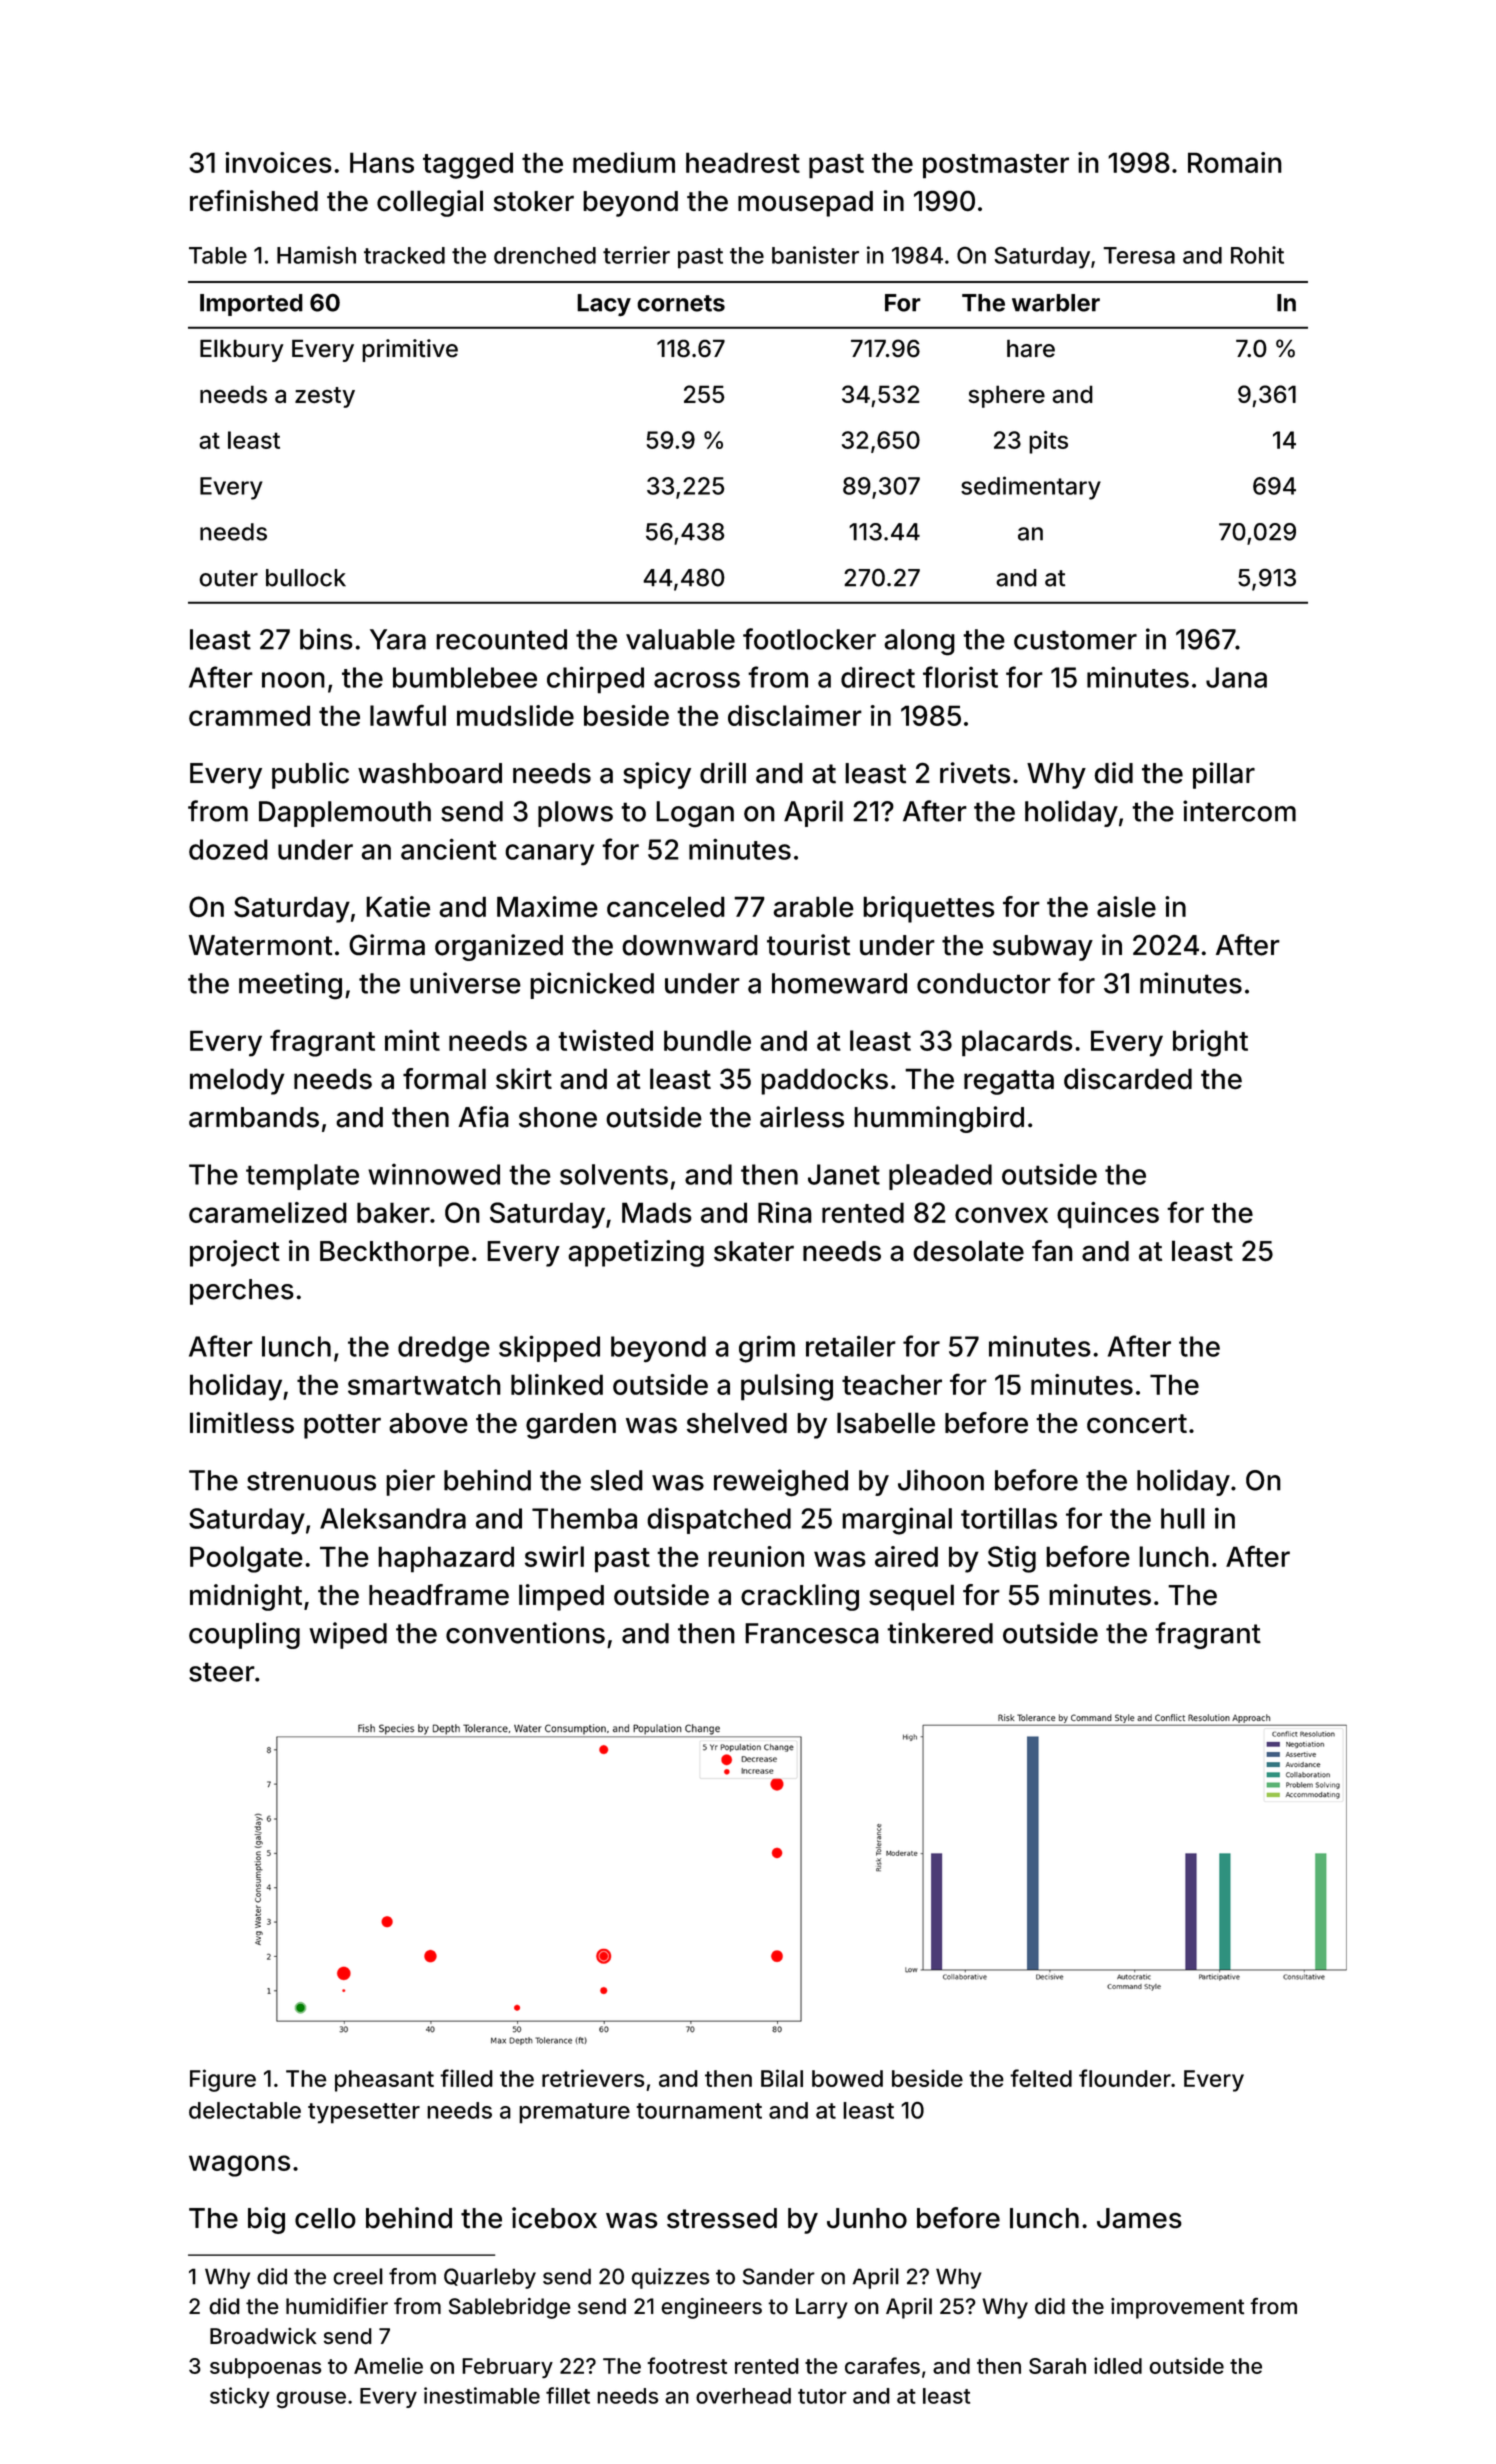  I want to click on tracked, so click(404, 255).
